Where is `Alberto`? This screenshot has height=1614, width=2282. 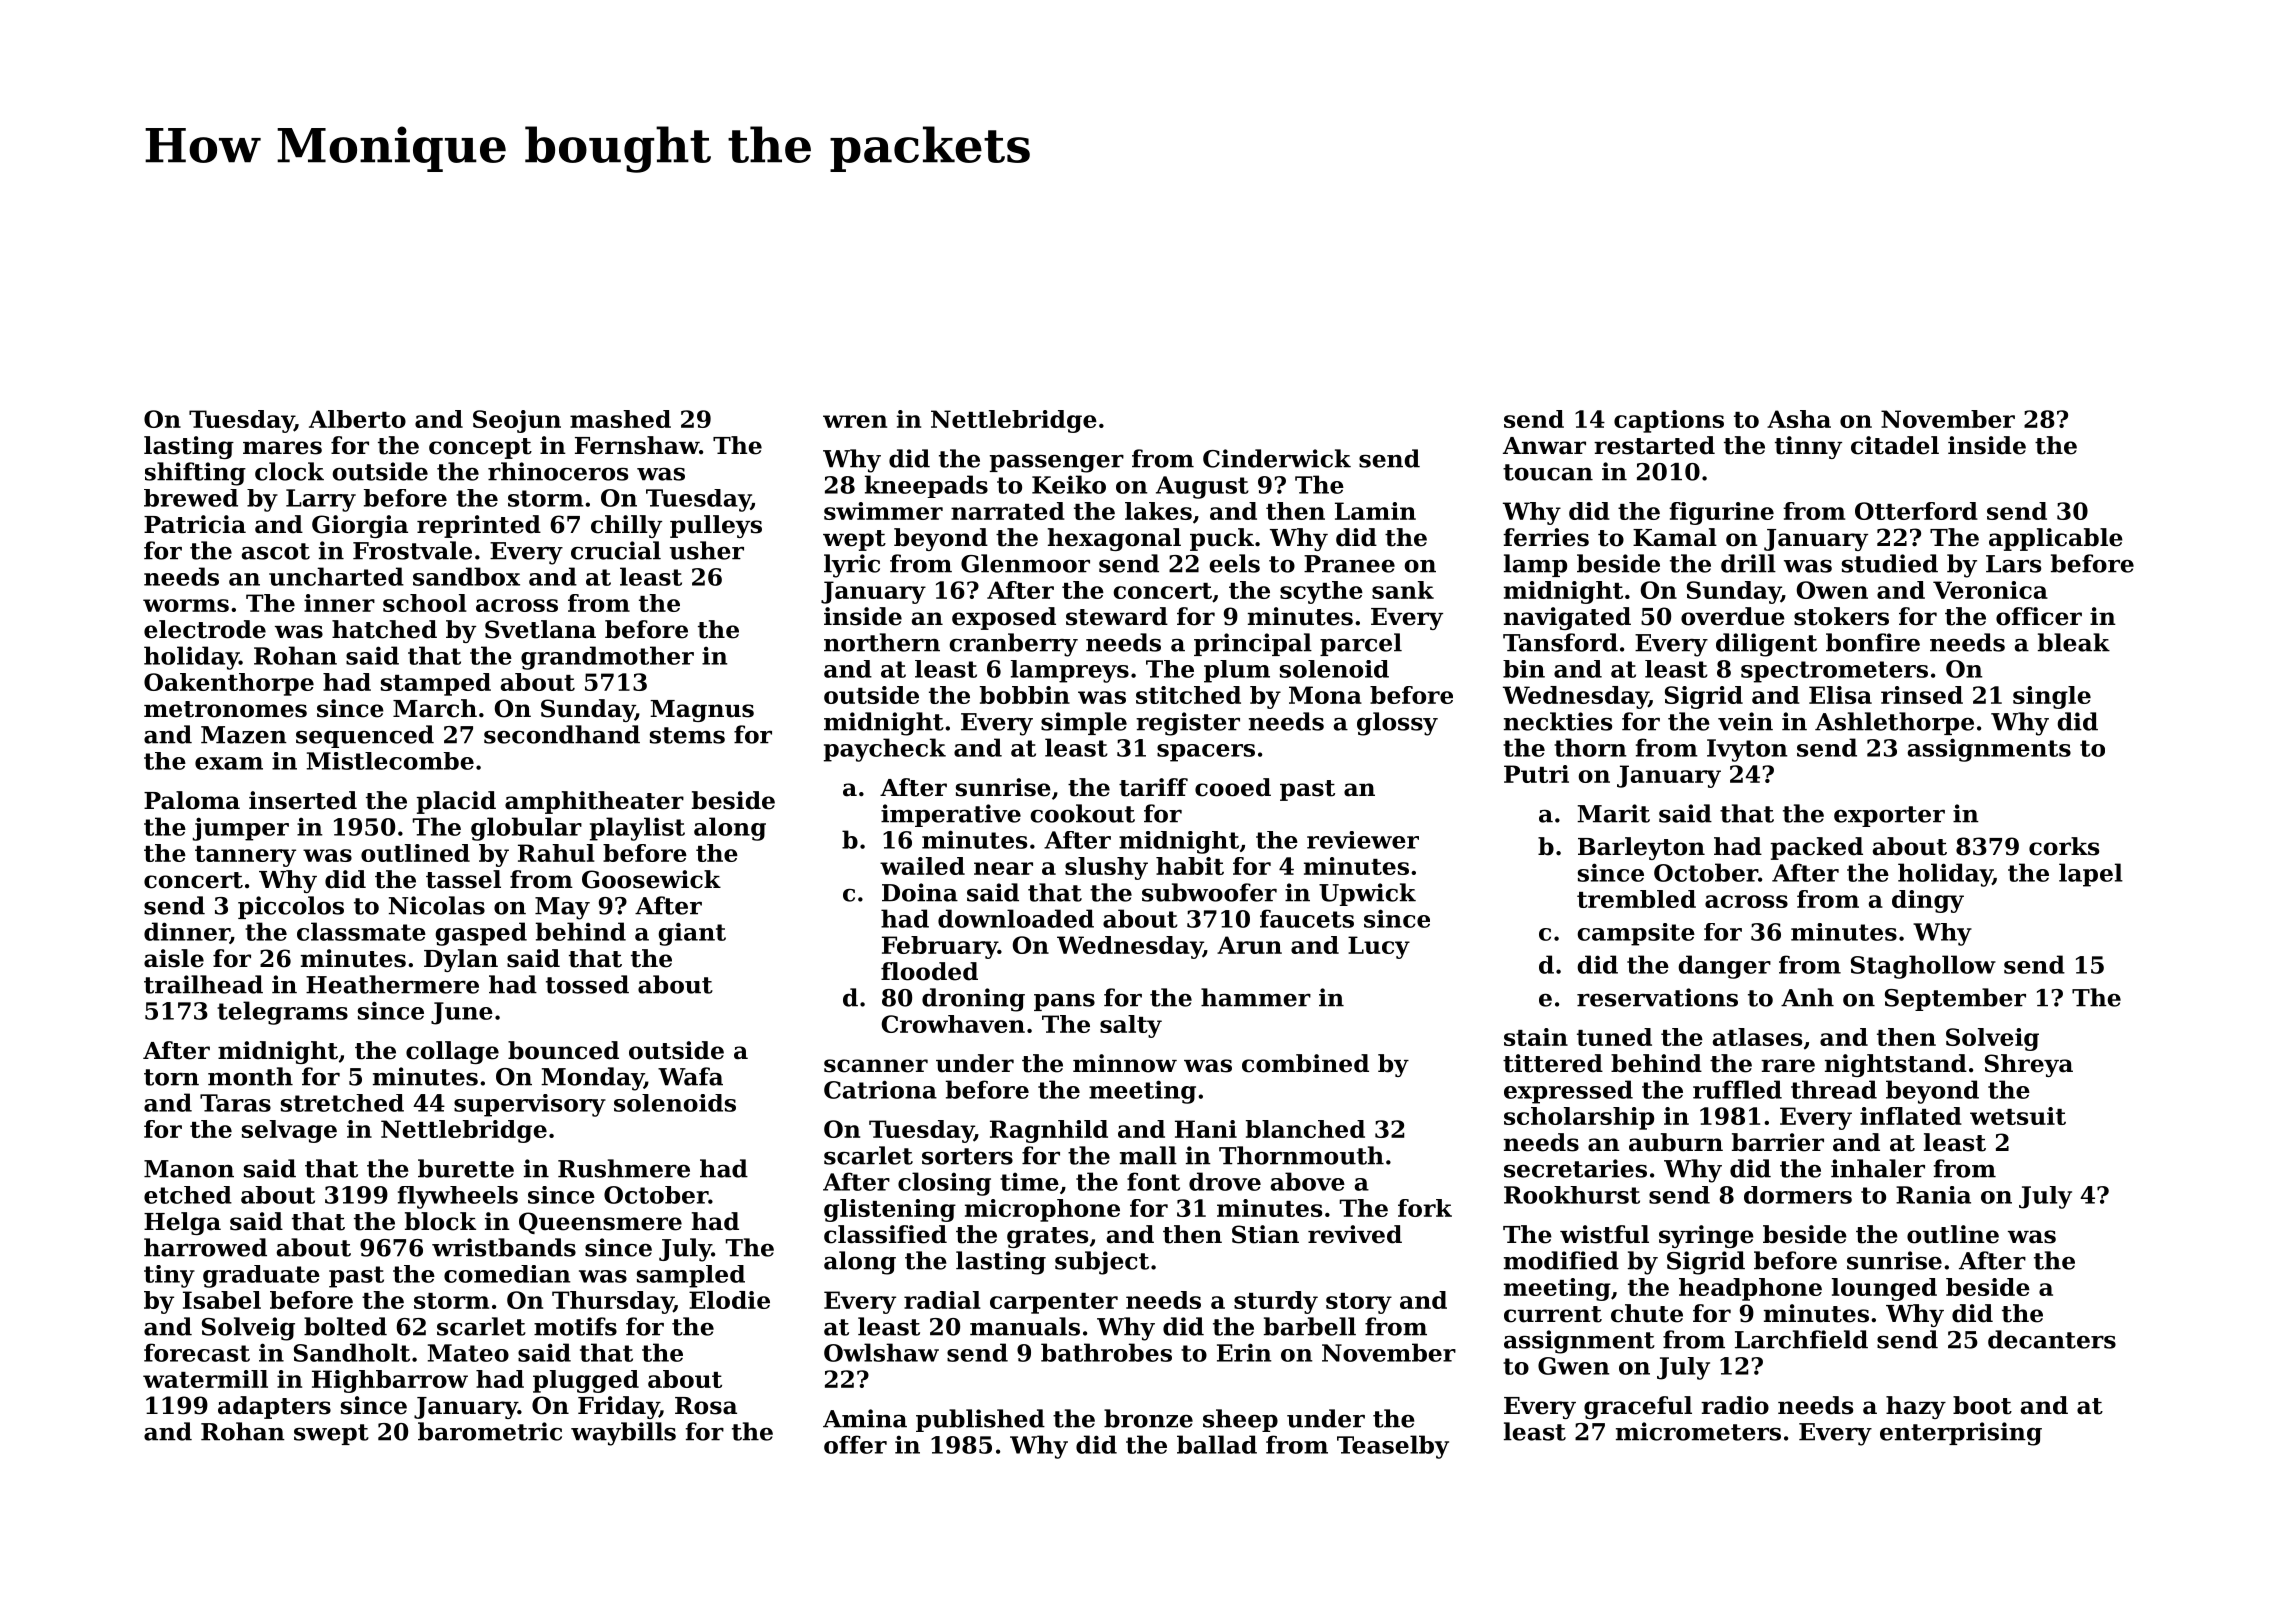 Alberto is located at coordinates (357, 419).
